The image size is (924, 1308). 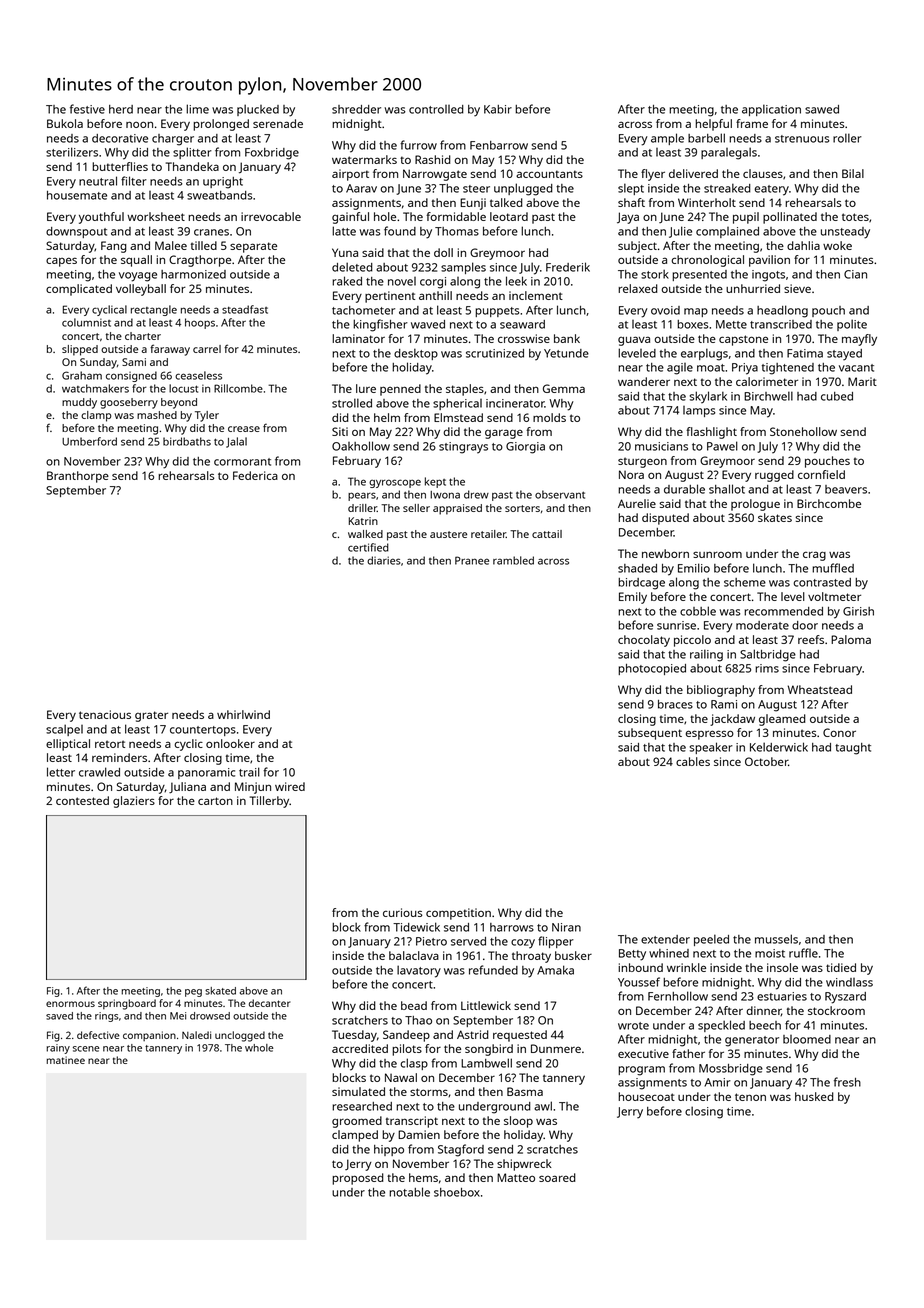 I want to click on tenacious, so click(x=105, y=714).
